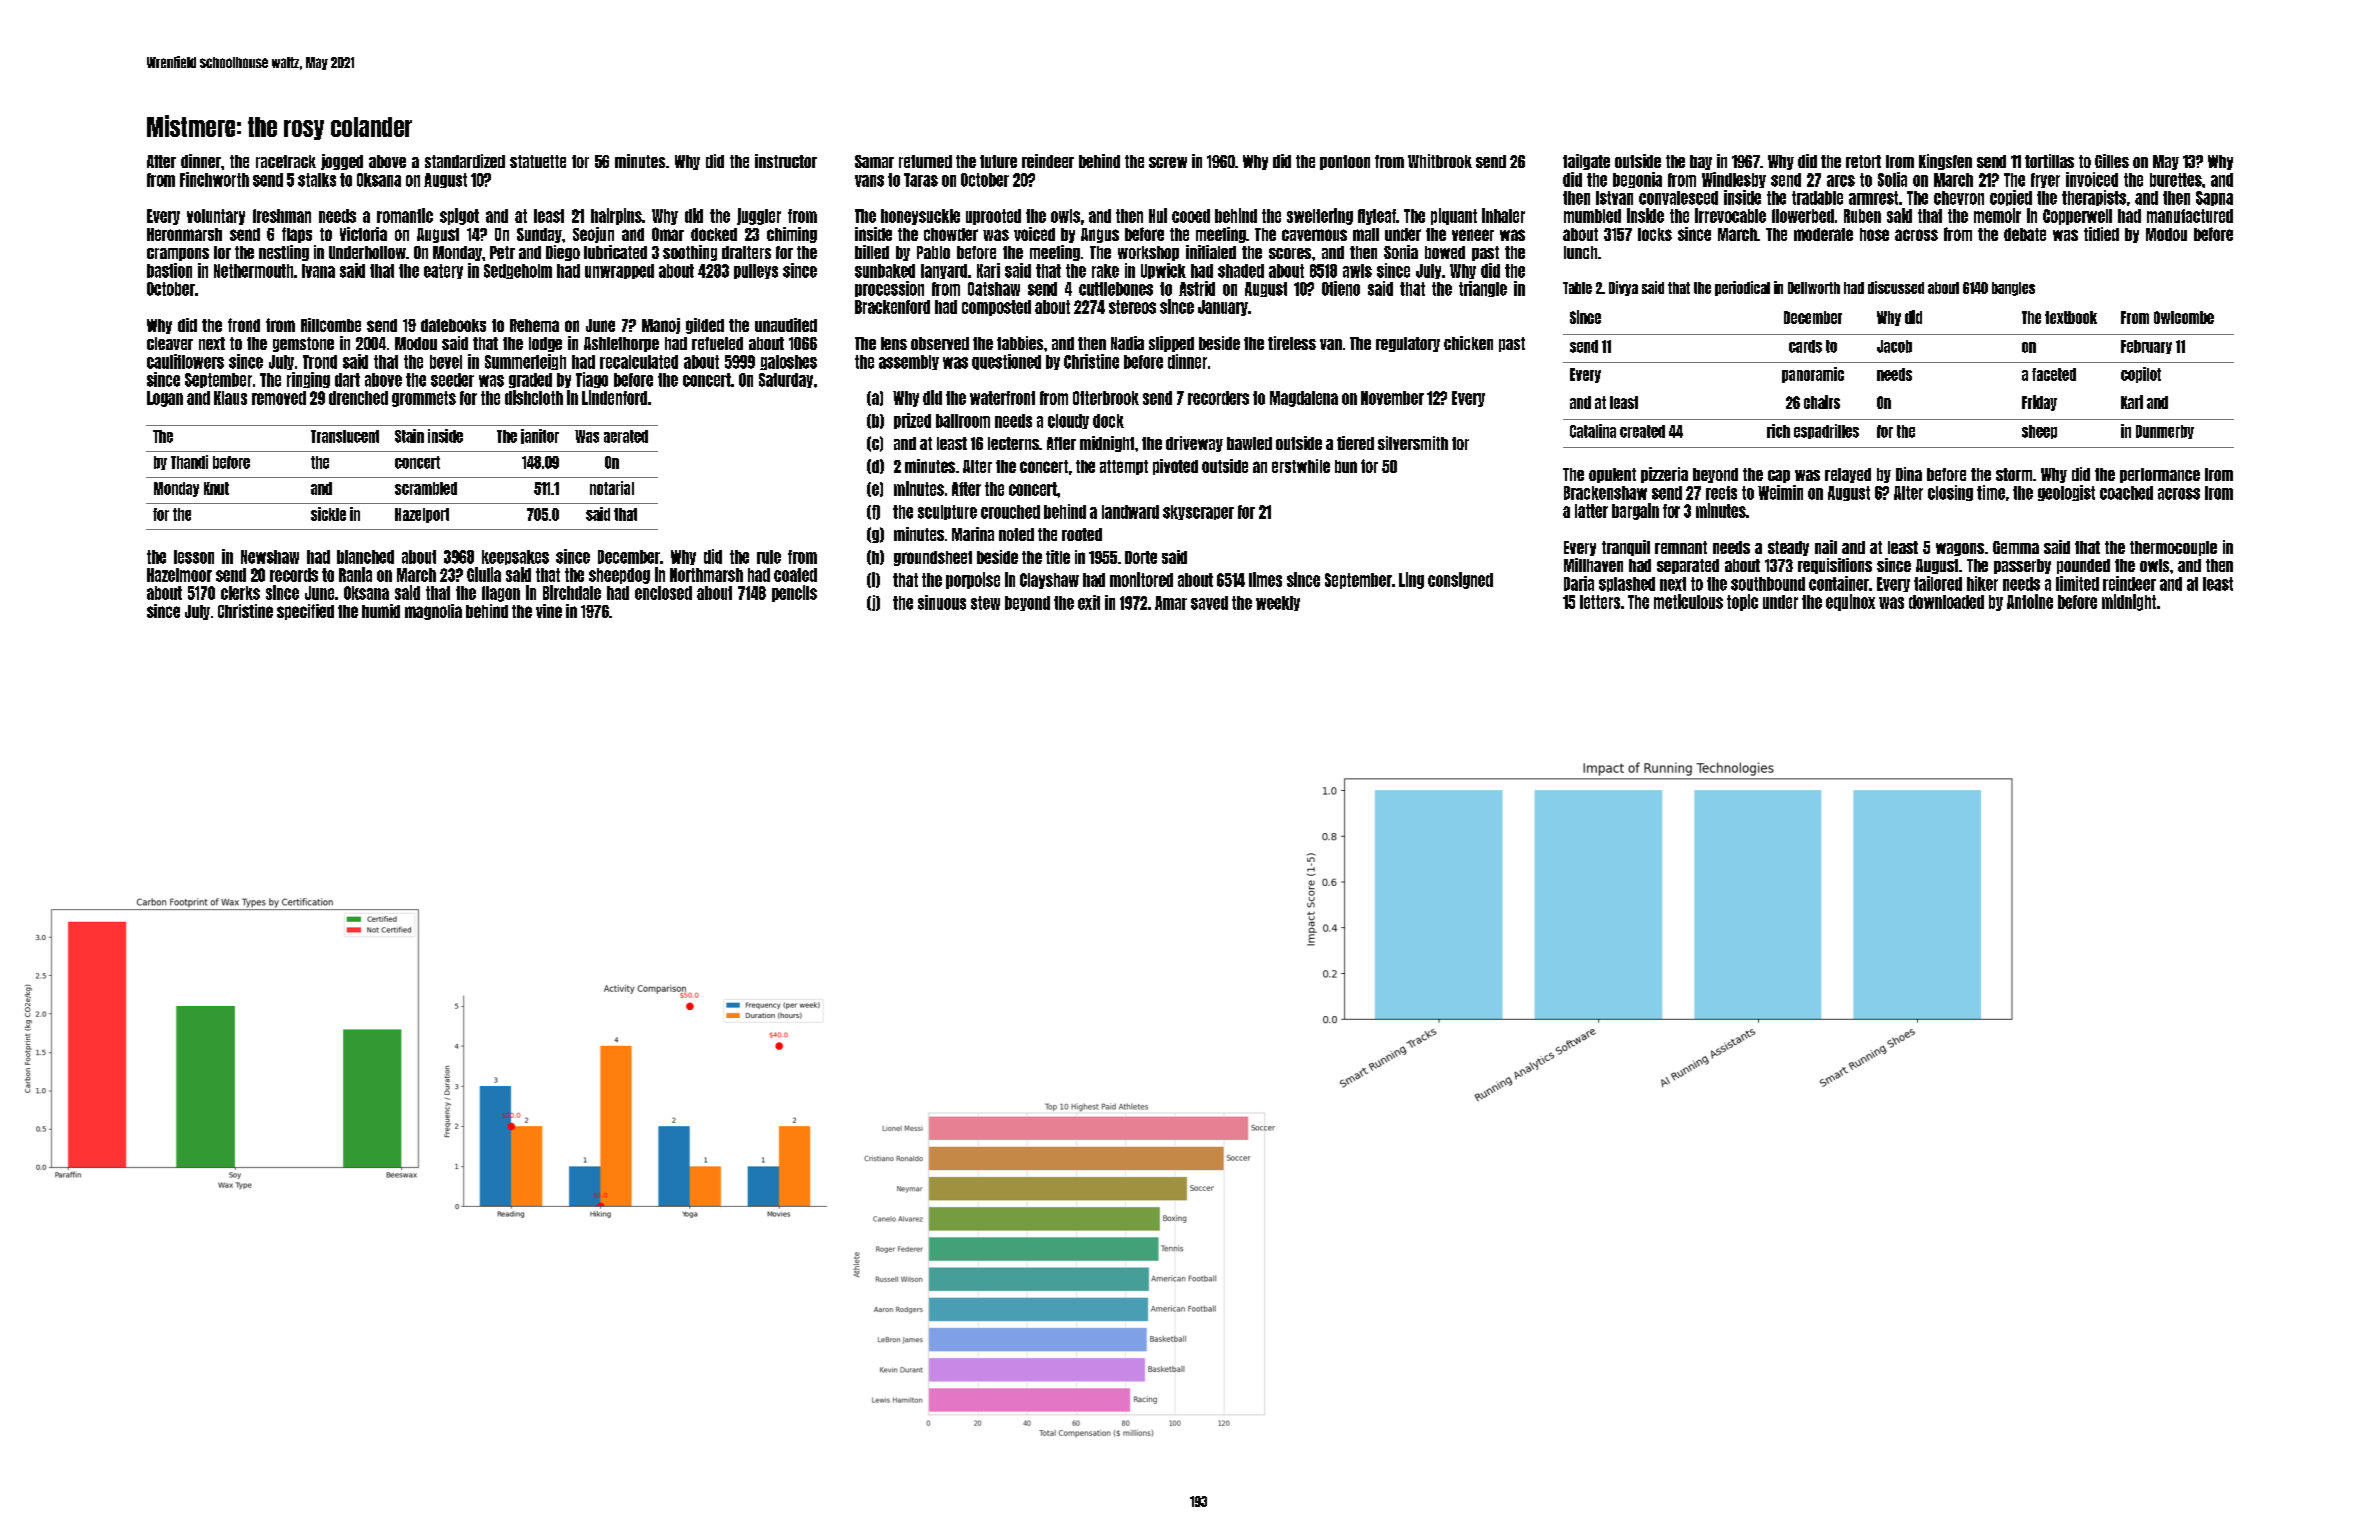  What do you see at coordinates (303, 344) in the image?
I see `gemstone` at bounding box center [303, 344].
